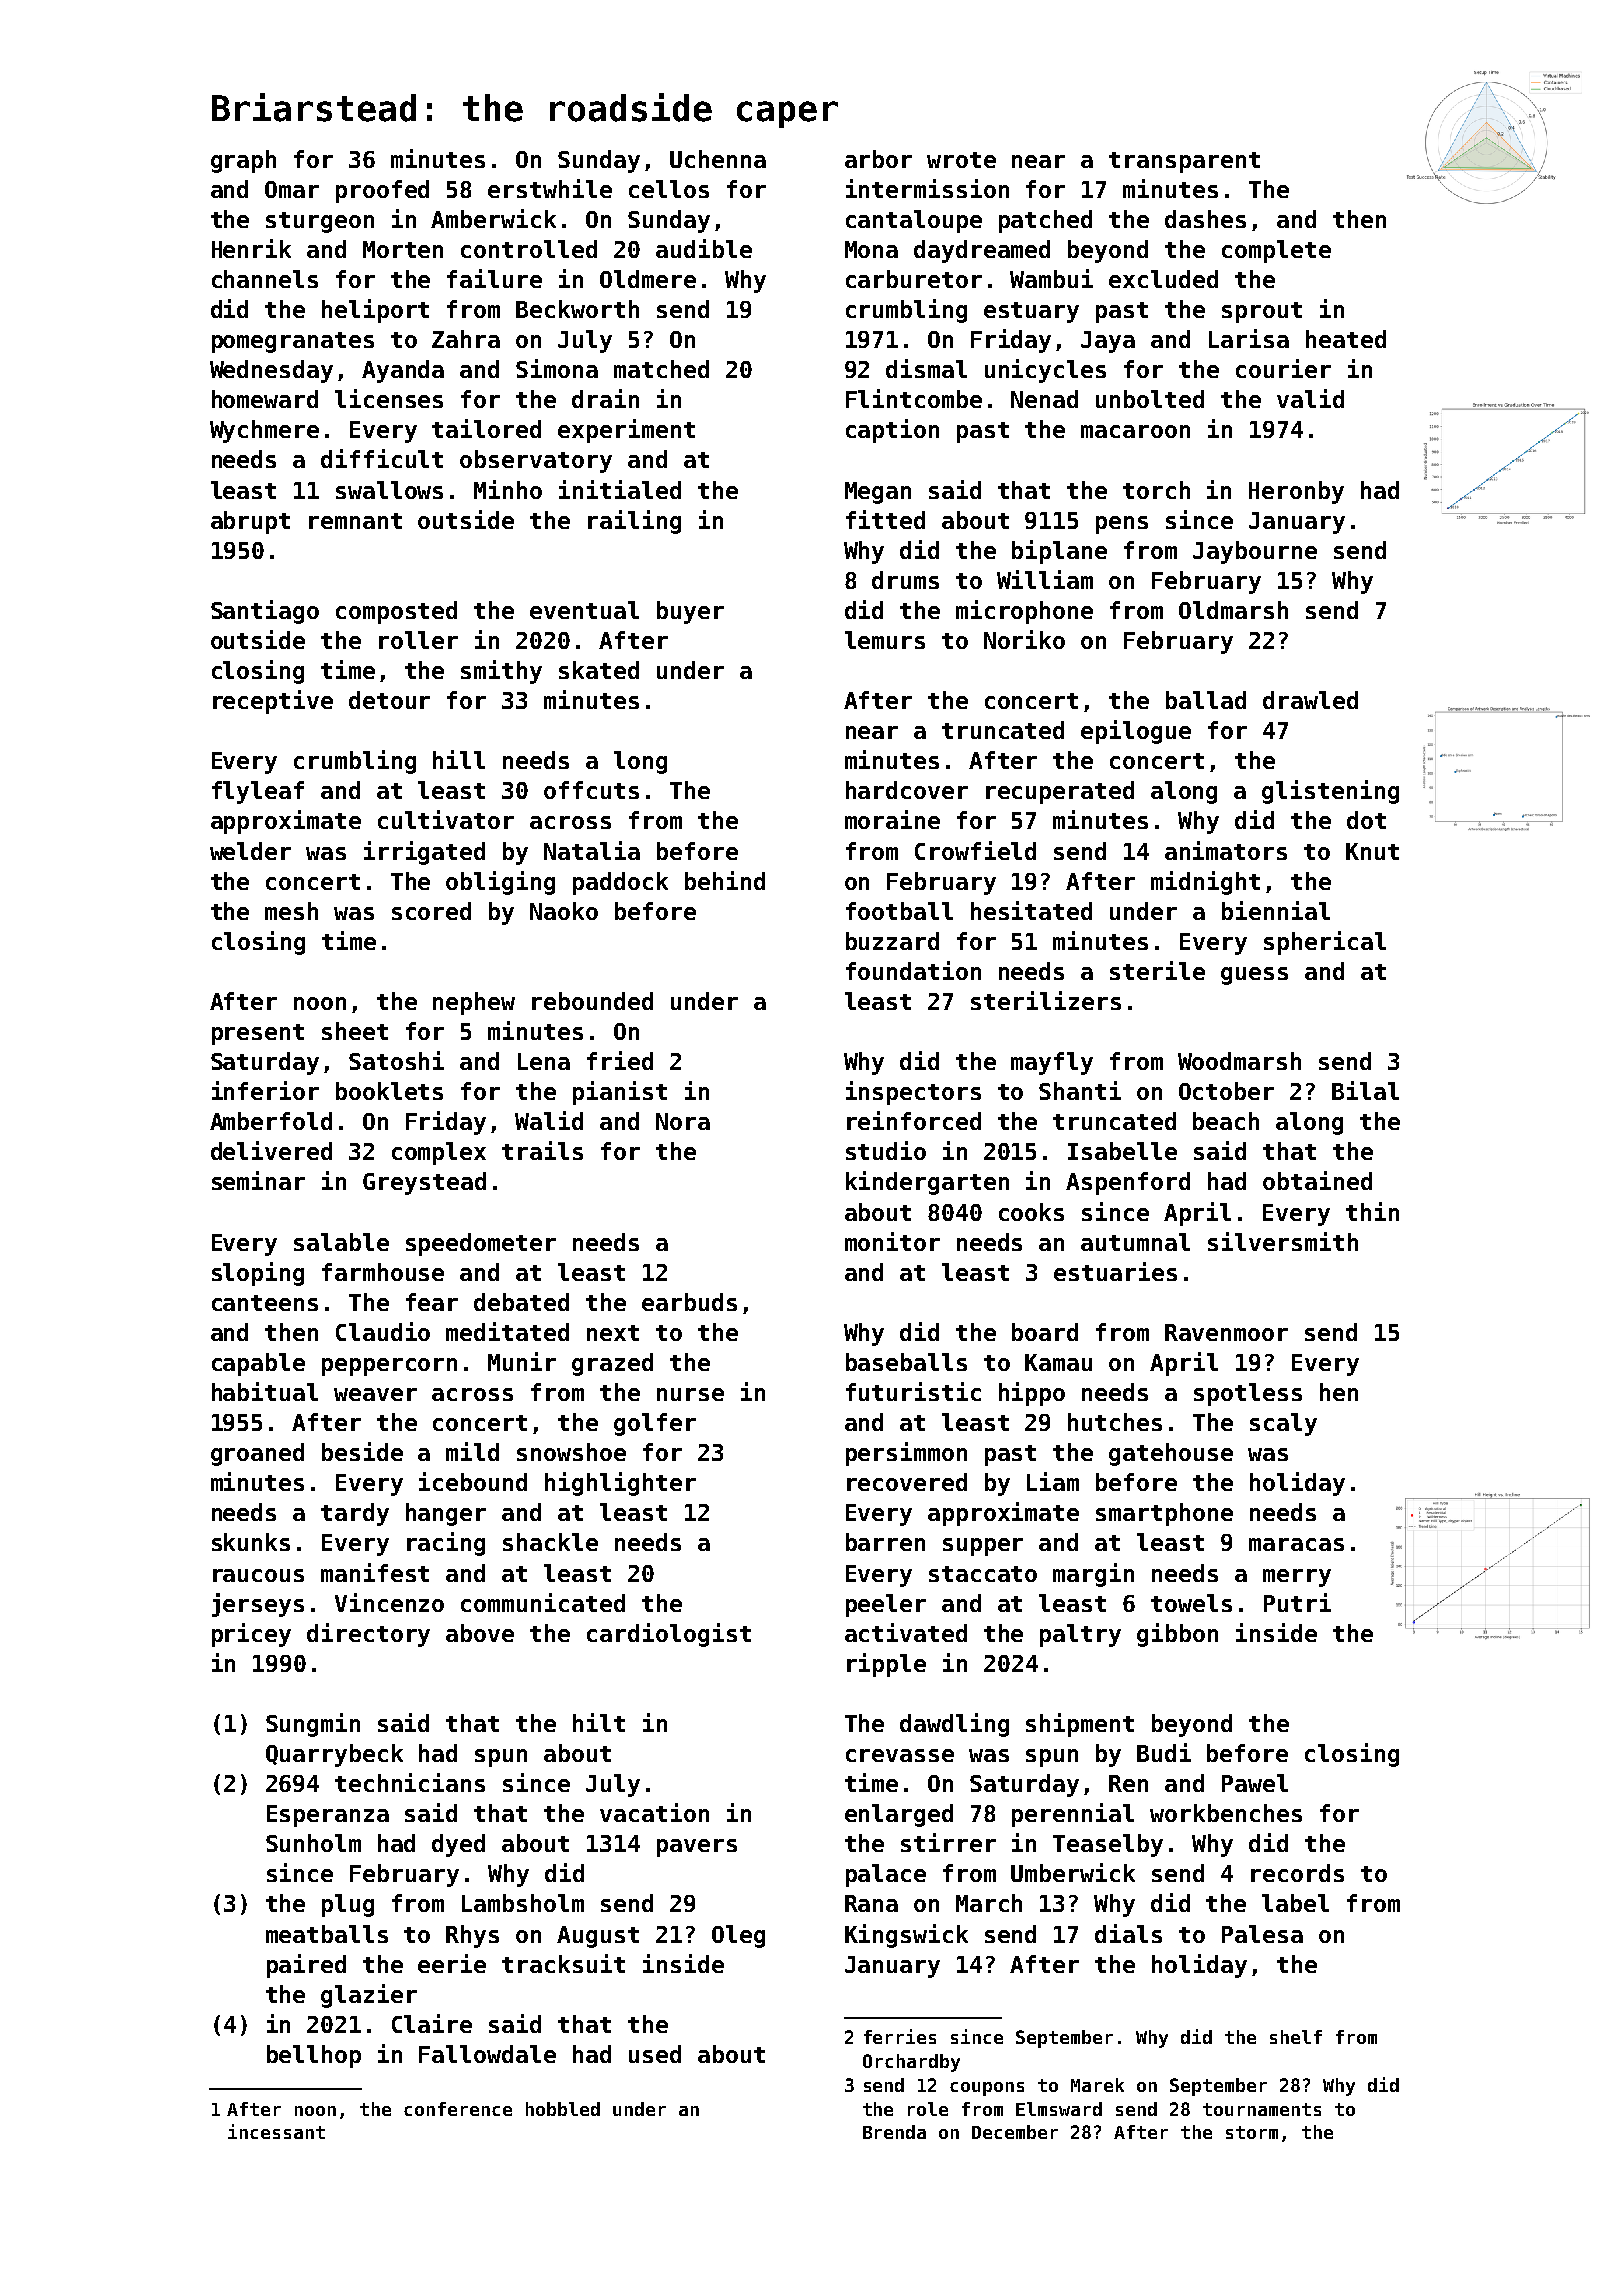 This page has width=1620, height=2292. What do you see at coordinates (878, 159) in the page?
I see `arbor` at bounding box center [878, 159].
